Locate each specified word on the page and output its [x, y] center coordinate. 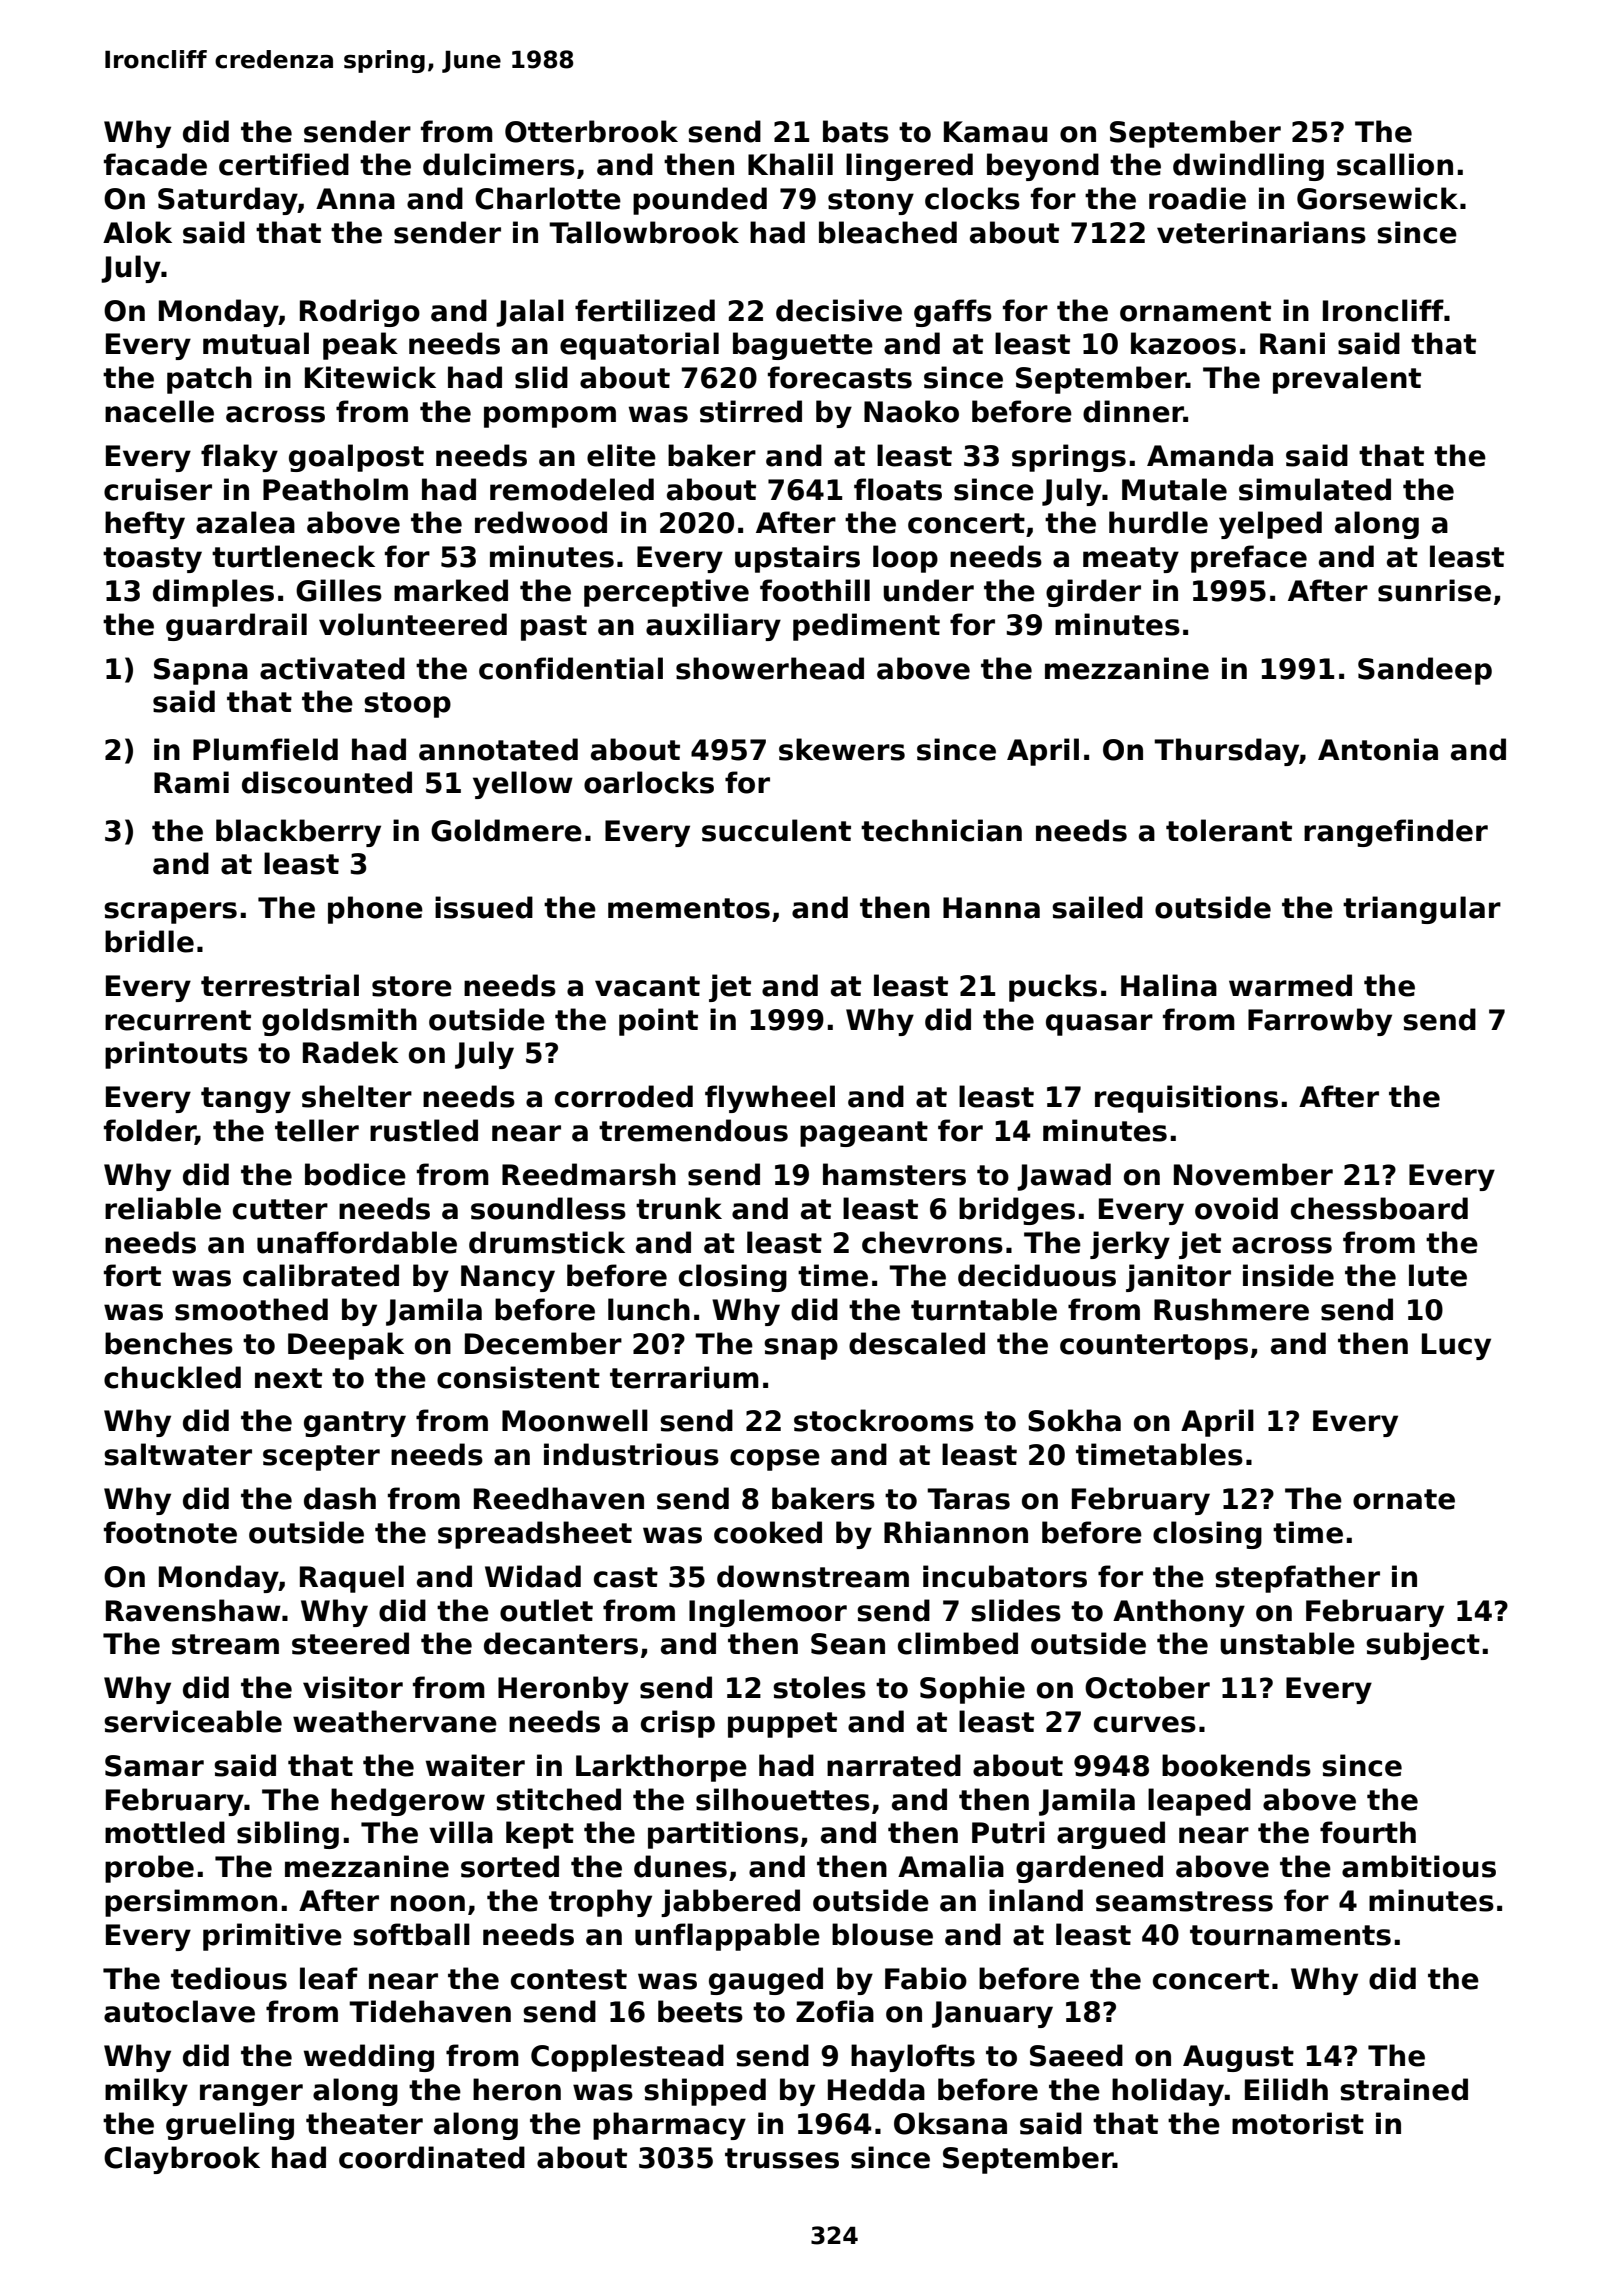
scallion [1395, 164]
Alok [137, 232]
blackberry [298, 833]
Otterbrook [591, 131]
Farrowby [1320, 1022]
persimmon [191, 1903]
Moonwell [575, 1420]
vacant [647, 986]
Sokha [1074, 1420]
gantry [355, 1424]
